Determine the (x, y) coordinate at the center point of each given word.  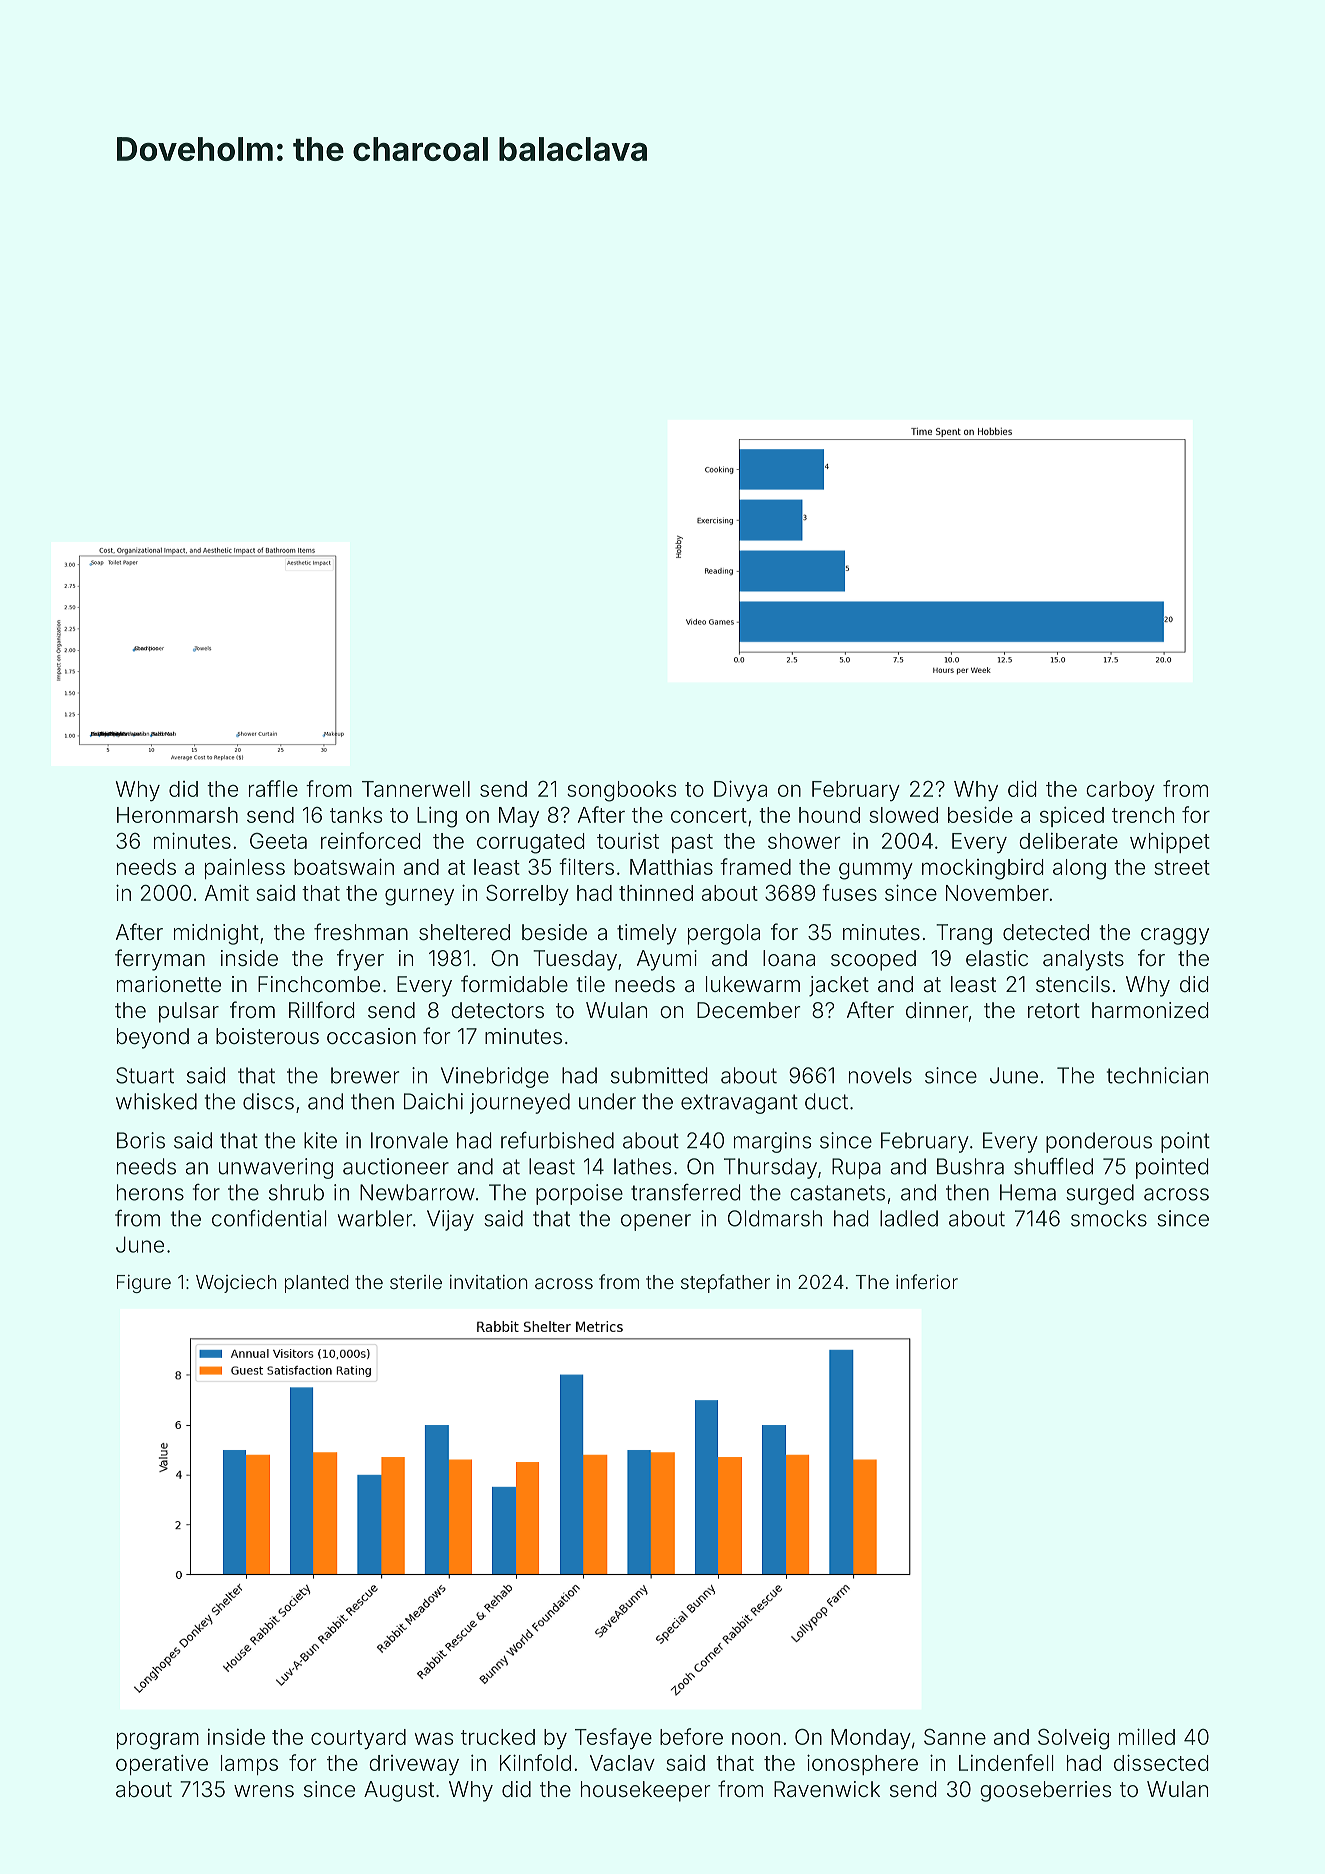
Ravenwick (827, 1789)
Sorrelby (527, 895)
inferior (927, 1281)
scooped (873, 960)
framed (755, 866)
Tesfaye (613, 1738)
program (158, 1741)
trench (1143, 815)
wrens (264, 1791)
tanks (356, 815)
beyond (153, 1038)
